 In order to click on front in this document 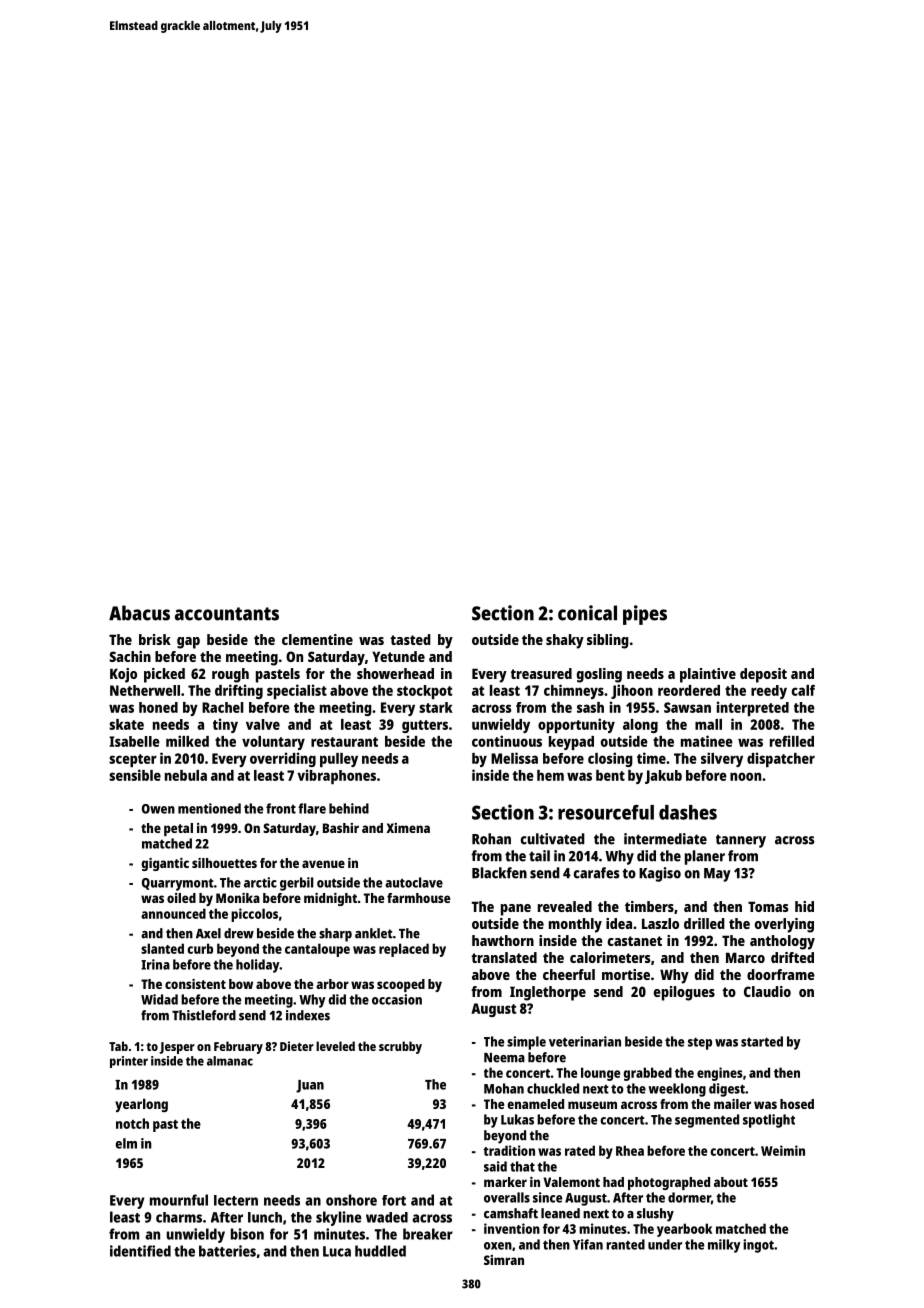, I will do `click(281, 808)`.
